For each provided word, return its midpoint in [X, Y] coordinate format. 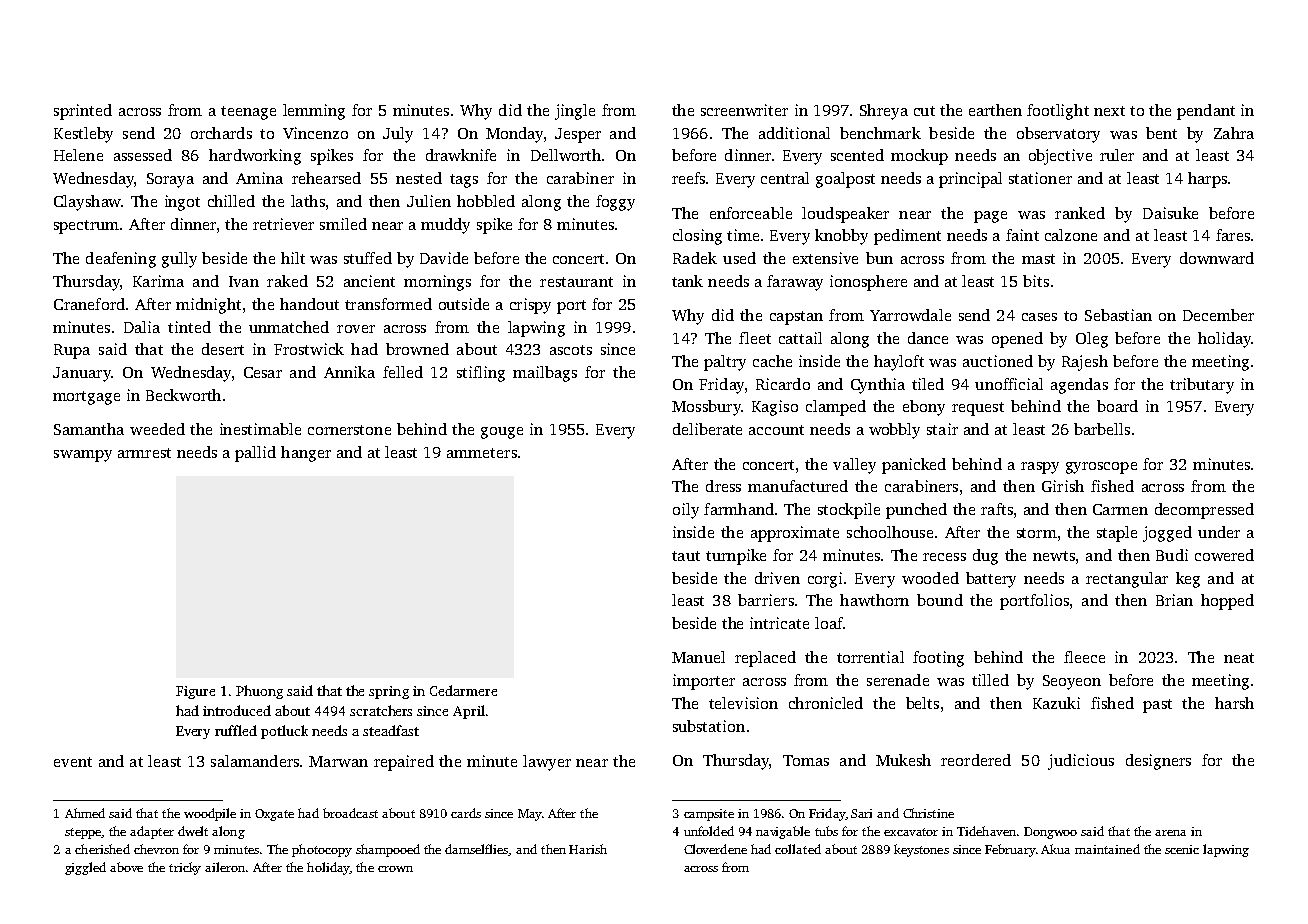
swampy [83, 456]
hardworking [255, 157]
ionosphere [868, 283]
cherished [102, 849]
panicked [914, 466]
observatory [1058, 135]
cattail [800, 338]
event [73, 762]
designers [1158, 762]
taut [686, 556]
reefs [688, 178]
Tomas [806, 760]
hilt [293, 258]
